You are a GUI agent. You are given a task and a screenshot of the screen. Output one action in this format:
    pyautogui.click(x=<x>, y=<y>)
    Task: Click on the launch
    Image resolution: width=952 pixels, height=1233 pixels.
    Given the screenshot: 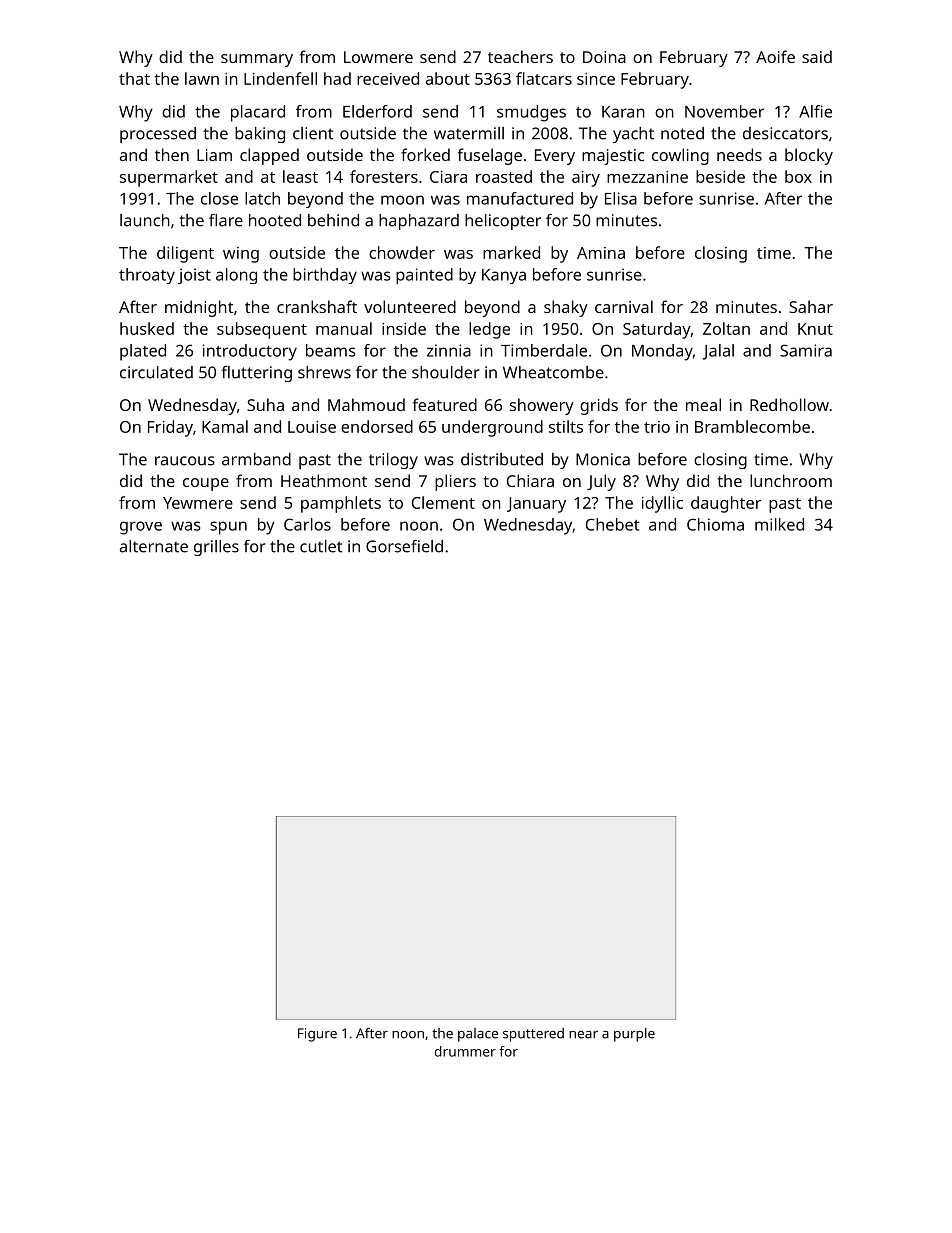 What is the action you would take?
    pyautogui.click(x=145, y=220)
